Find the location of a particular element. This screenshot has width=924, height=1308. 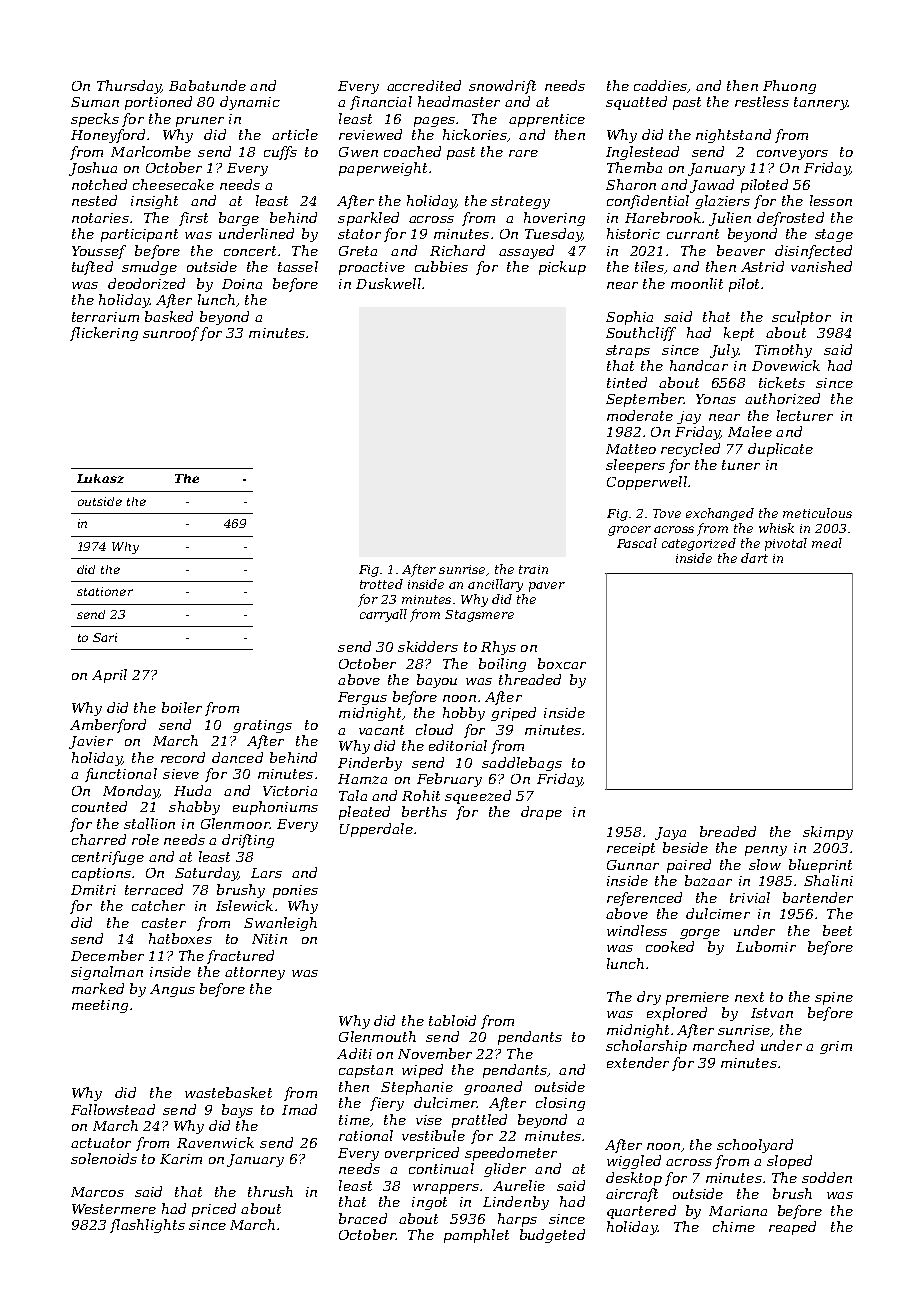

accredited is located at coordinates (424, 85).
